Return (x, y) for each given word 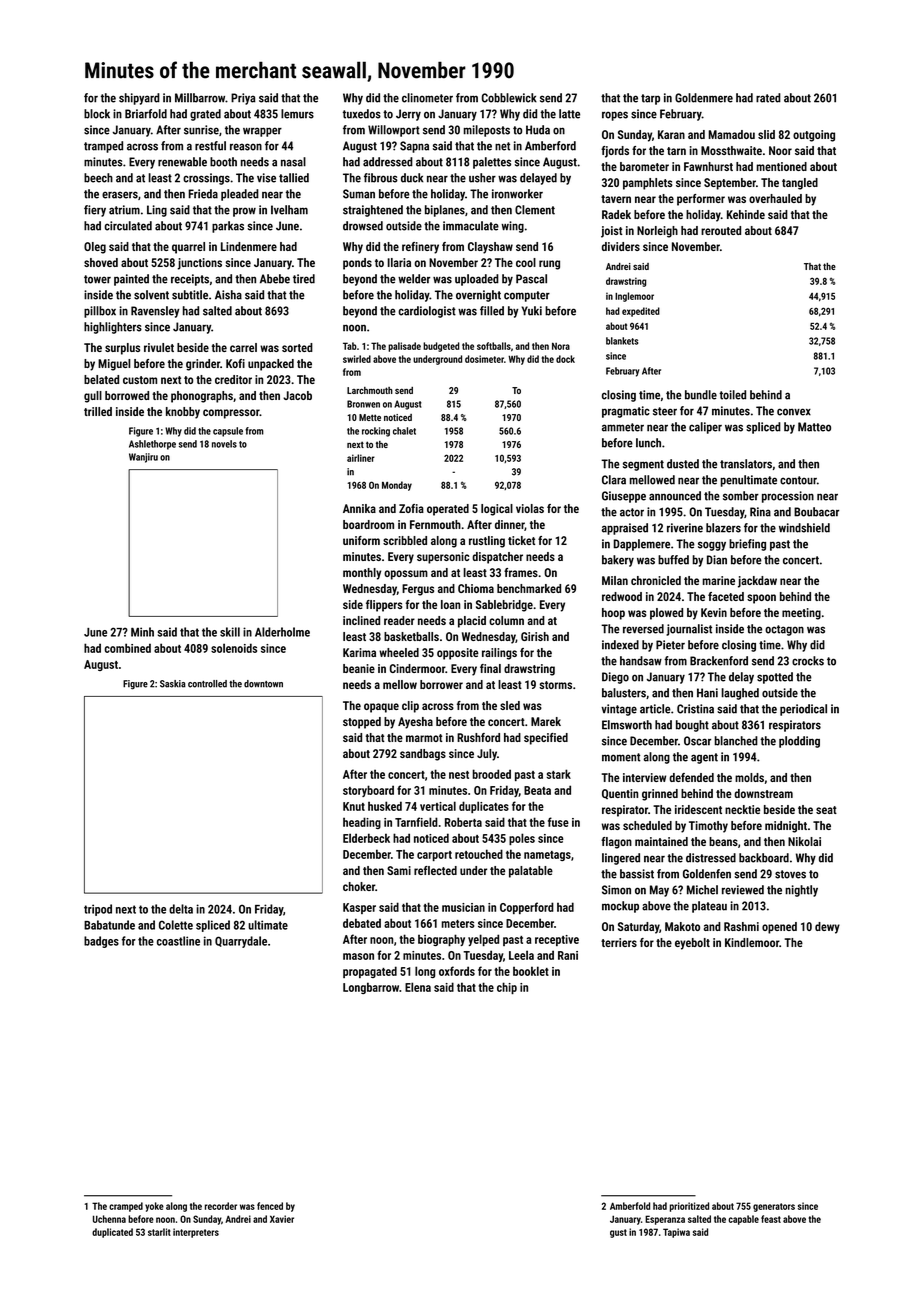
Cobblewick (509, 98)
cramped (126, 1207)
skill (230, 632)
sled (510, 705)
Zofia (411, 508)
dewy (827, 928)
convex (794, 412)
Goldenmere (704, 98)
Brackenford (719, 661)
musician (463, 907)
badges (101, 942)
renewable (182, 162)
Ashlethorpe (152, 445)
